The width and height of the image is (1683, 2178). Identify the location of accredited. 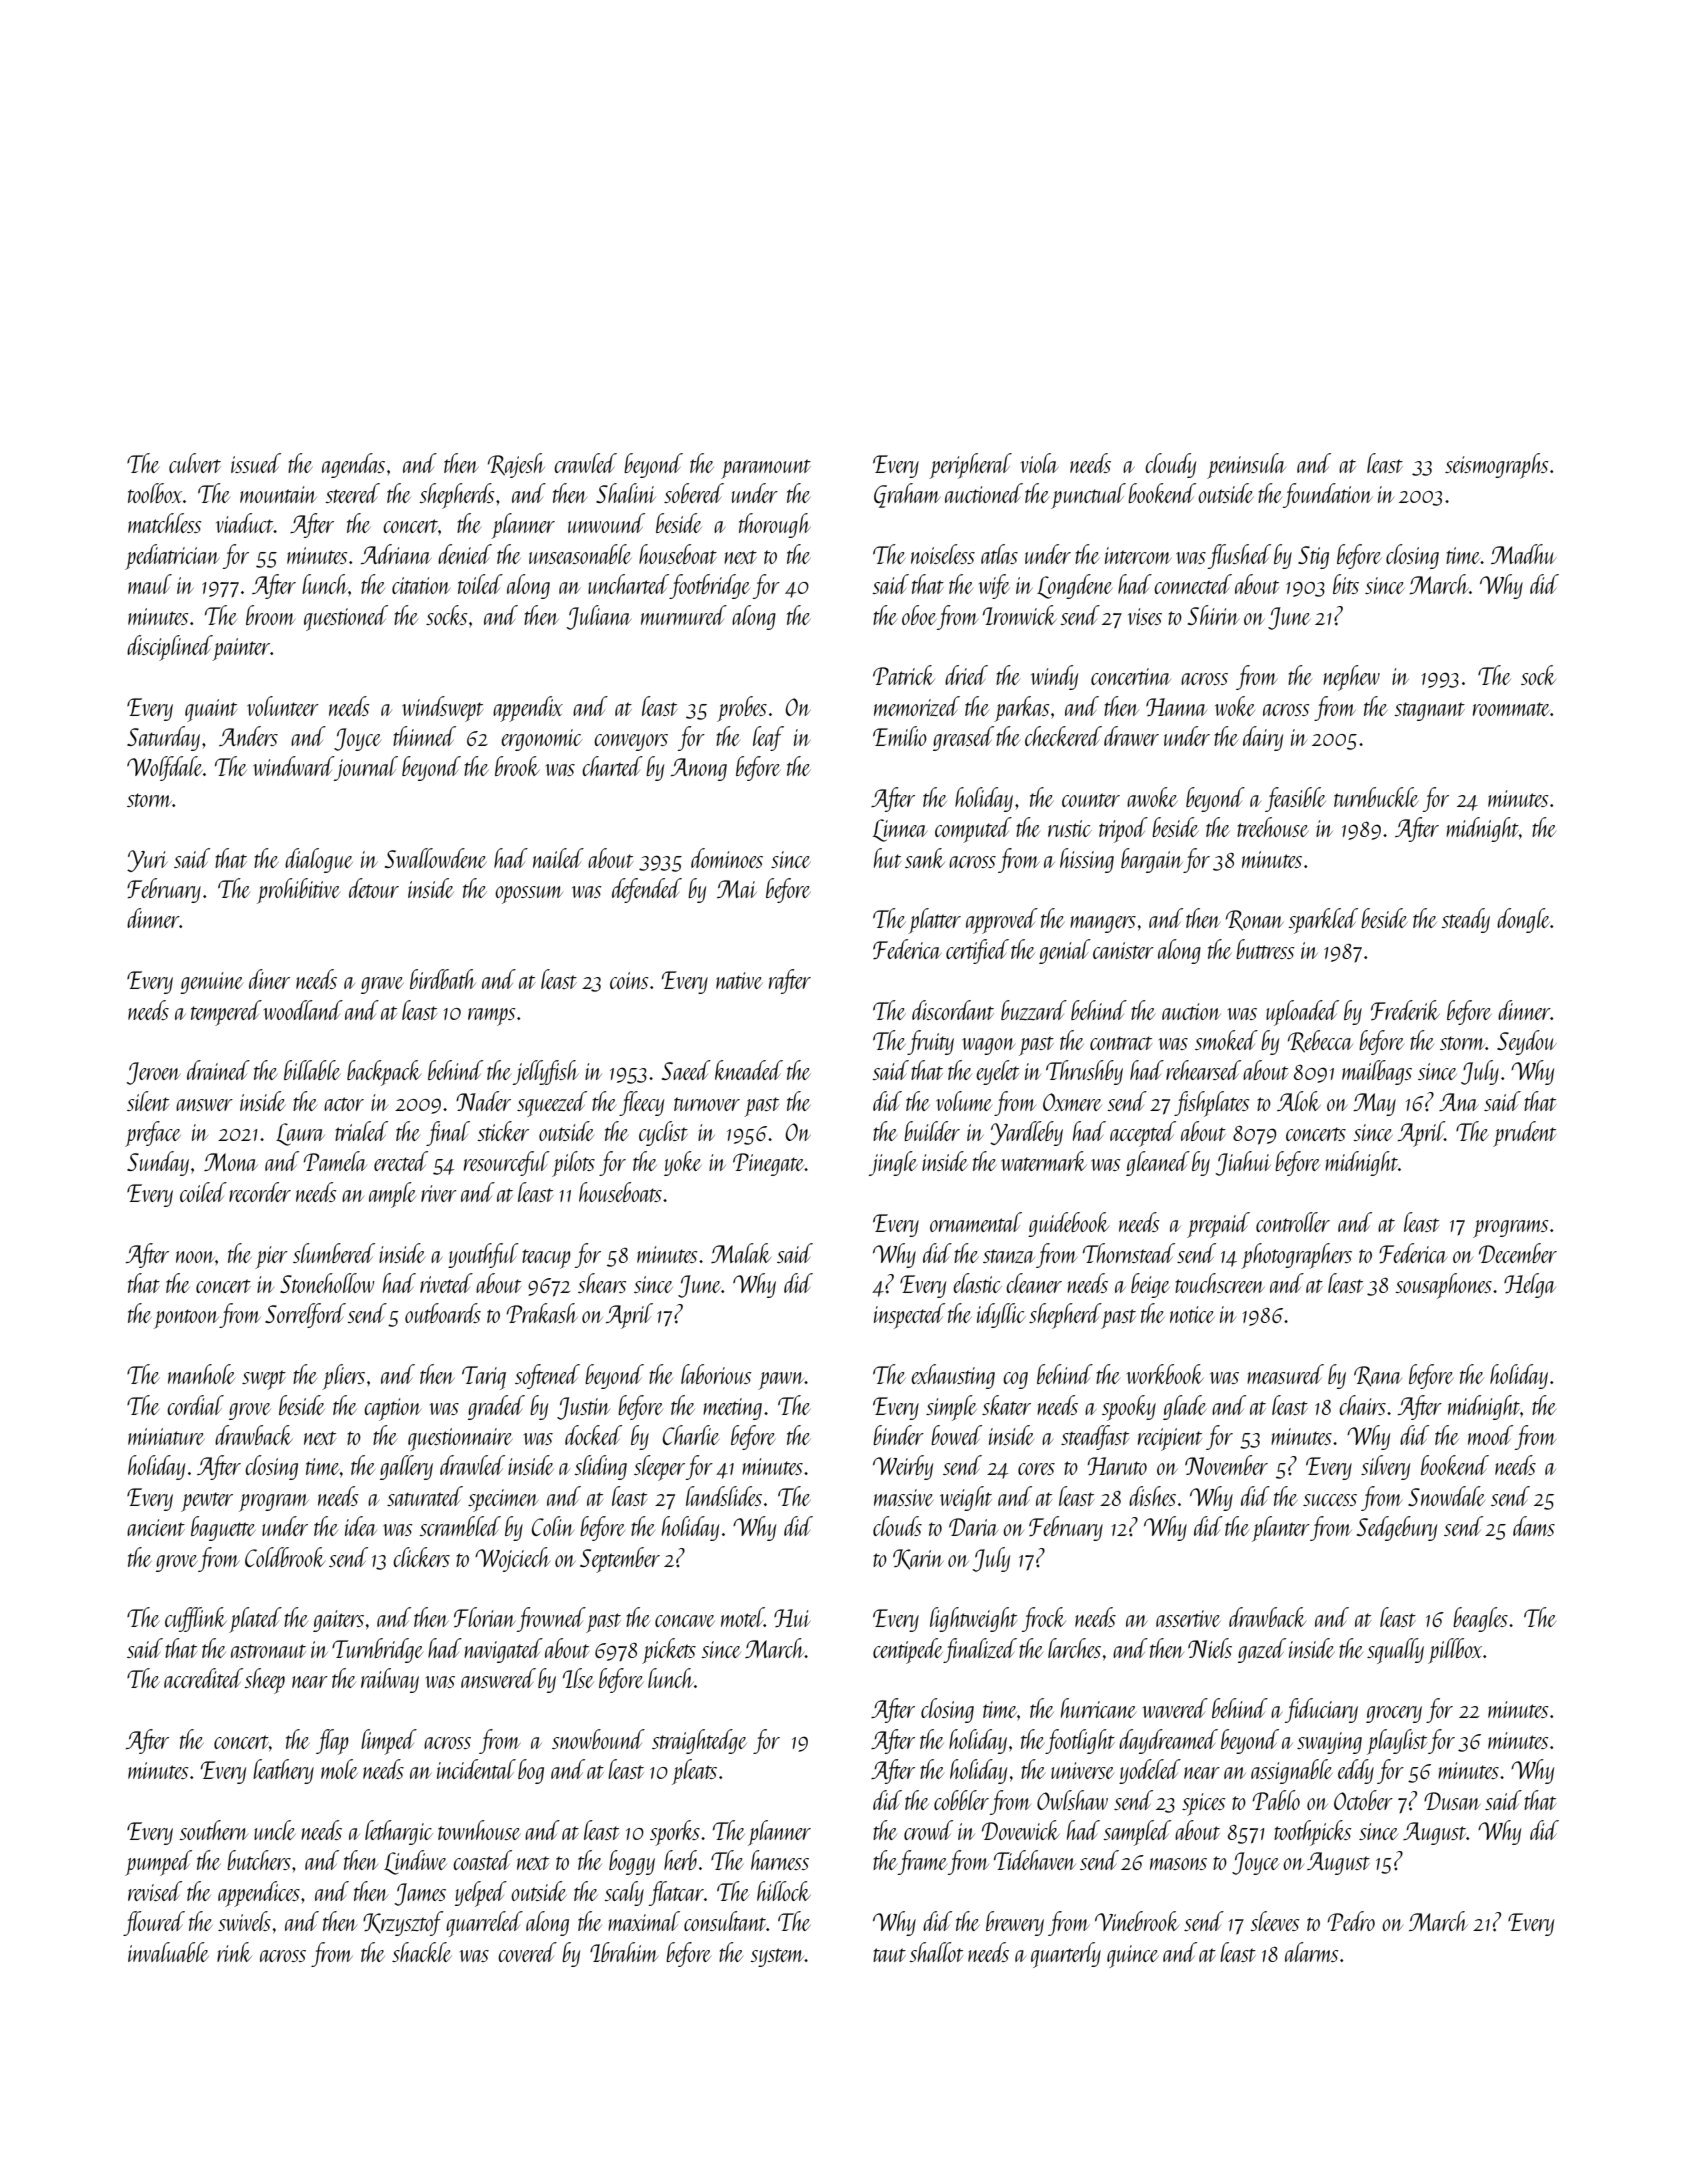
(203, 1678).
